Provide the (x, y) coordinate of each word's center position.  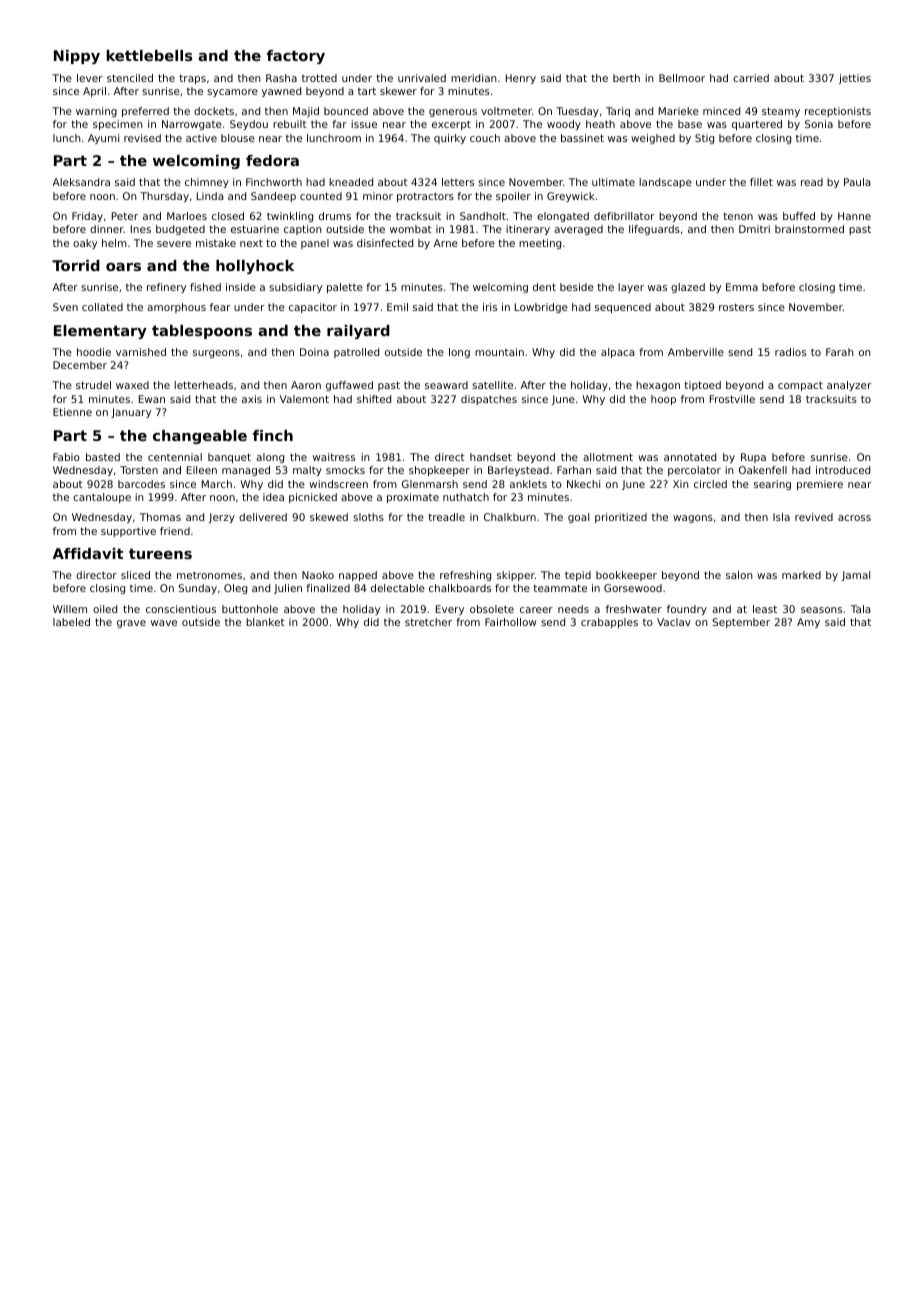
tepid (578, 576)
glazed (688, 288)
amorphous (176, 308)
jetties (855, 79)
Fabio (66, 457)
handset (491, 457)
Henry (521, 79)
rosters (736, 307)
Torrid (76, 265)
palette (345, 288)
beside (577, 287)
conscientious (181, 609)
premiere (820, 485)
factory (296, 57)
